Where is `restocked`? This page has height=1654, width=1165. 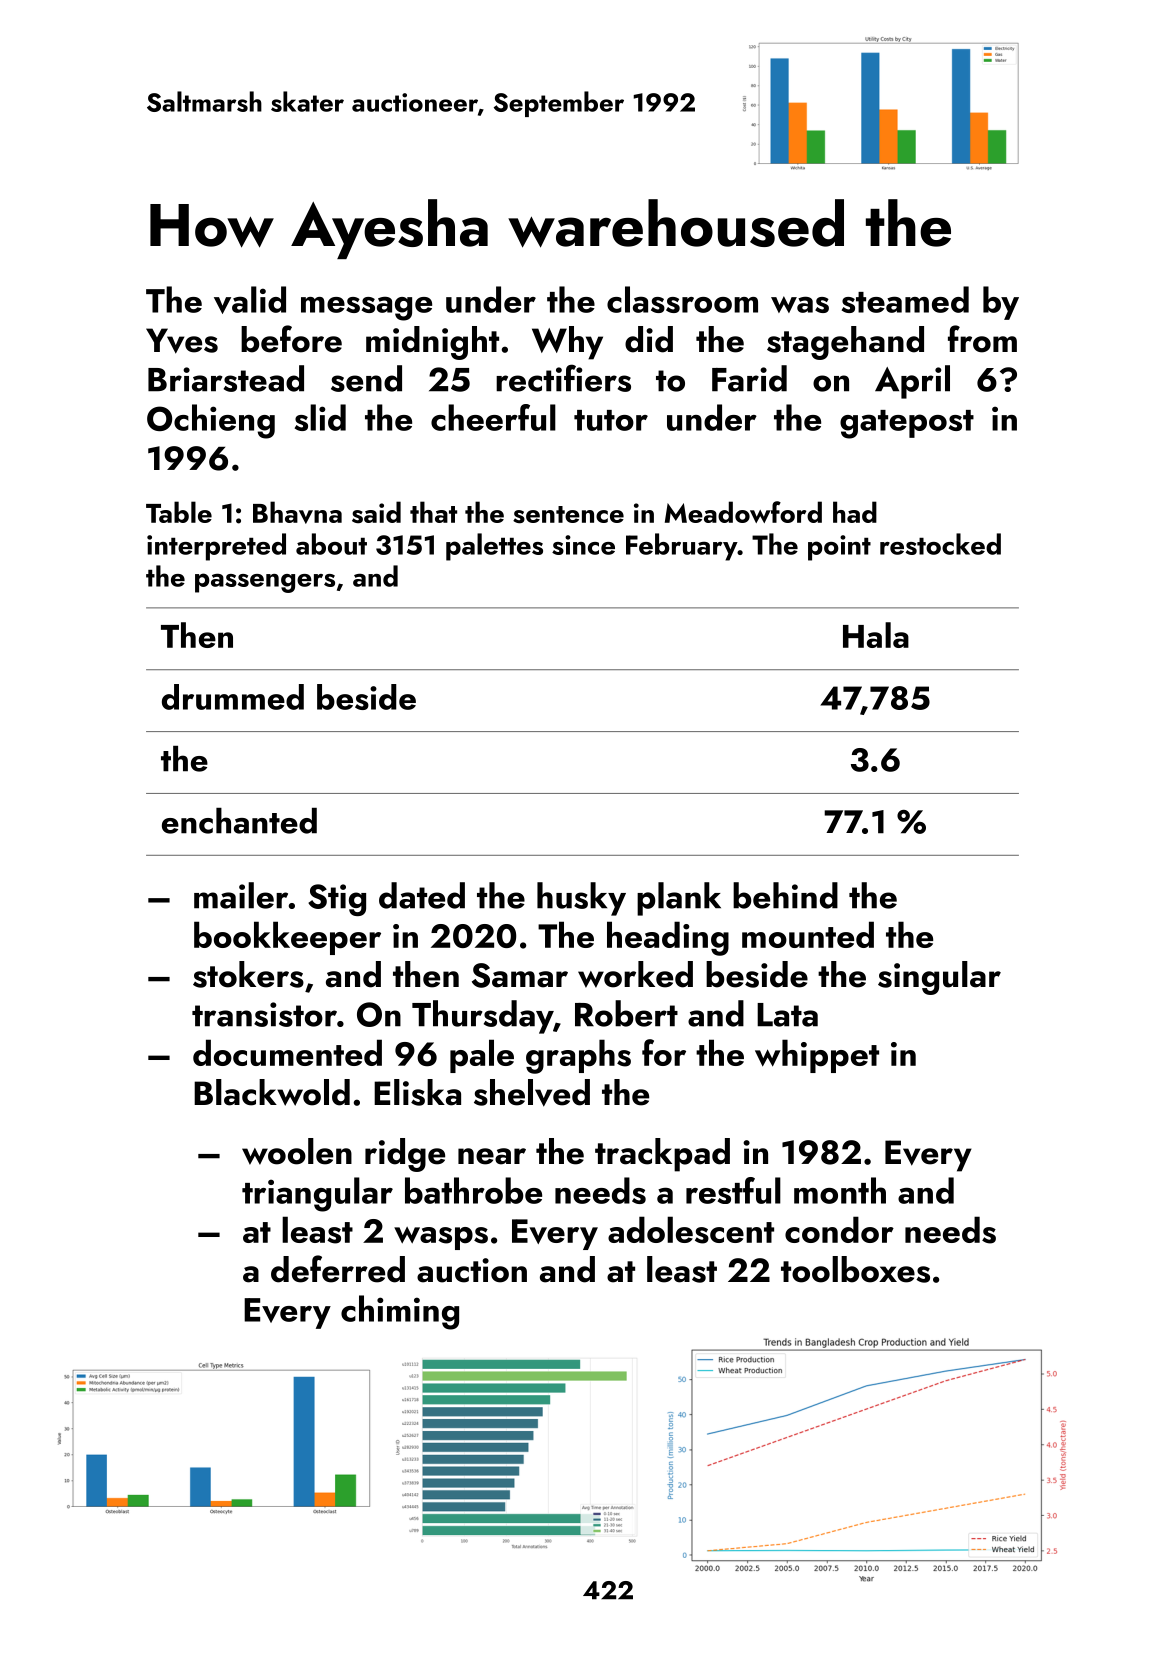
restocked is located at coordinates (940, 544).
